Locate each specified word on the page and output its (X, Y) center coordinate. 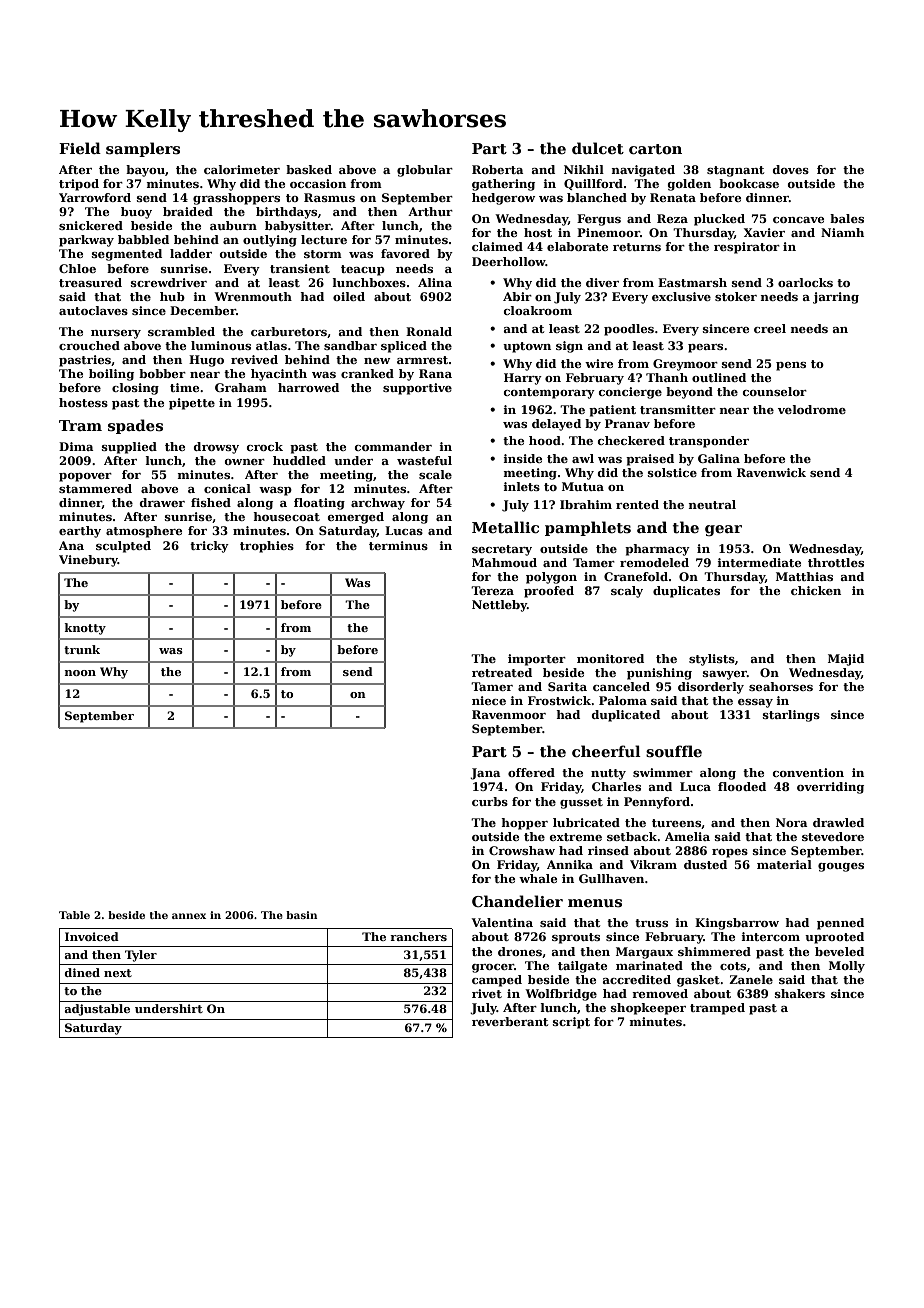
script (571, 1023)
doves (791, 169)
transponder (709, 442)
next (118, 973)
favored (405, 253)
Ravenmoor (509, 714)
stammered (95, 488)
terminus (398, 545)
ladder (191, 253)
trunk (82, 649)
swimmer (663, 772)
